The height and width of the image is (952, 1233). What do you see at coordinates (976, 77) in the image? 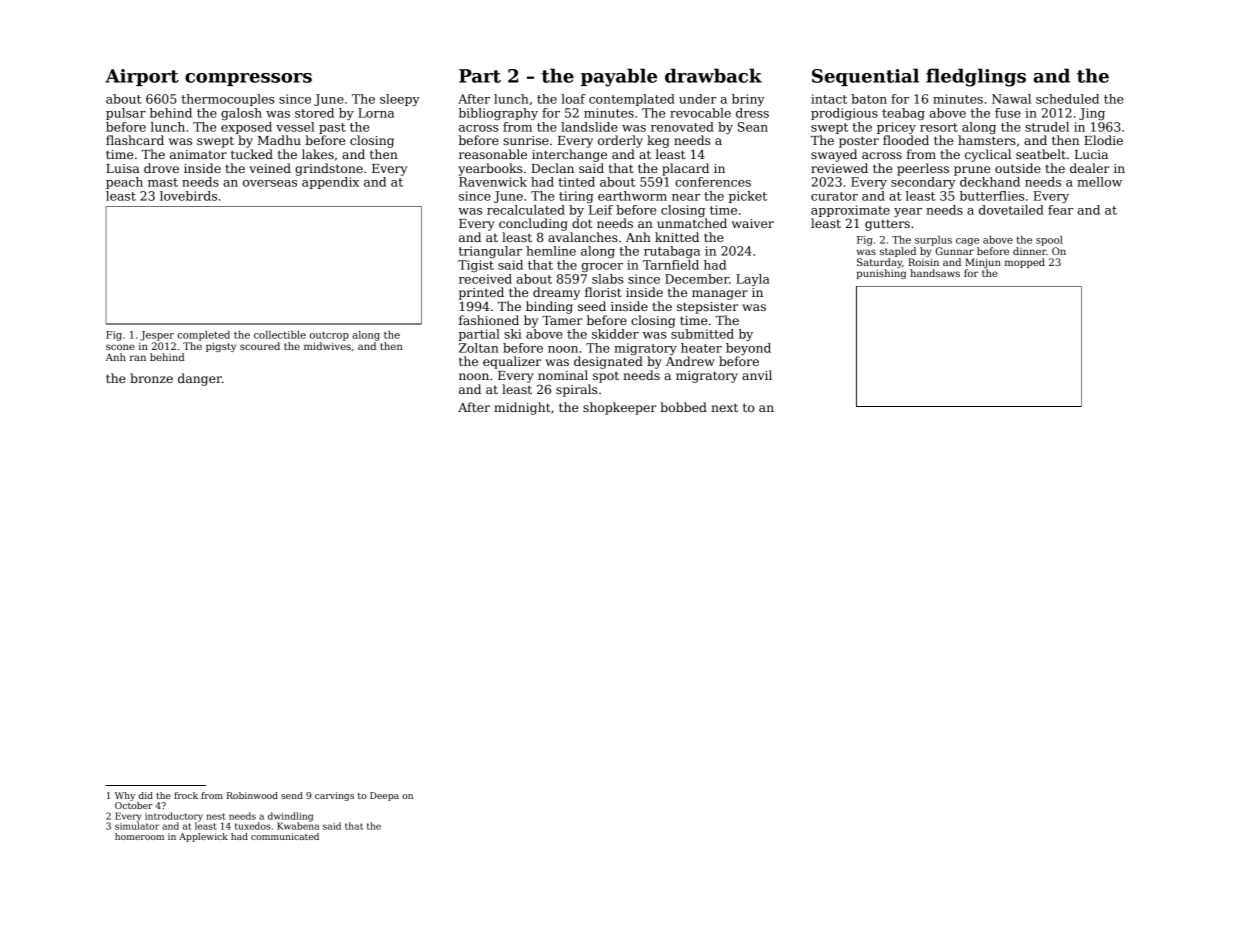
I see `fledglings` at bounding box center [976, 77].
